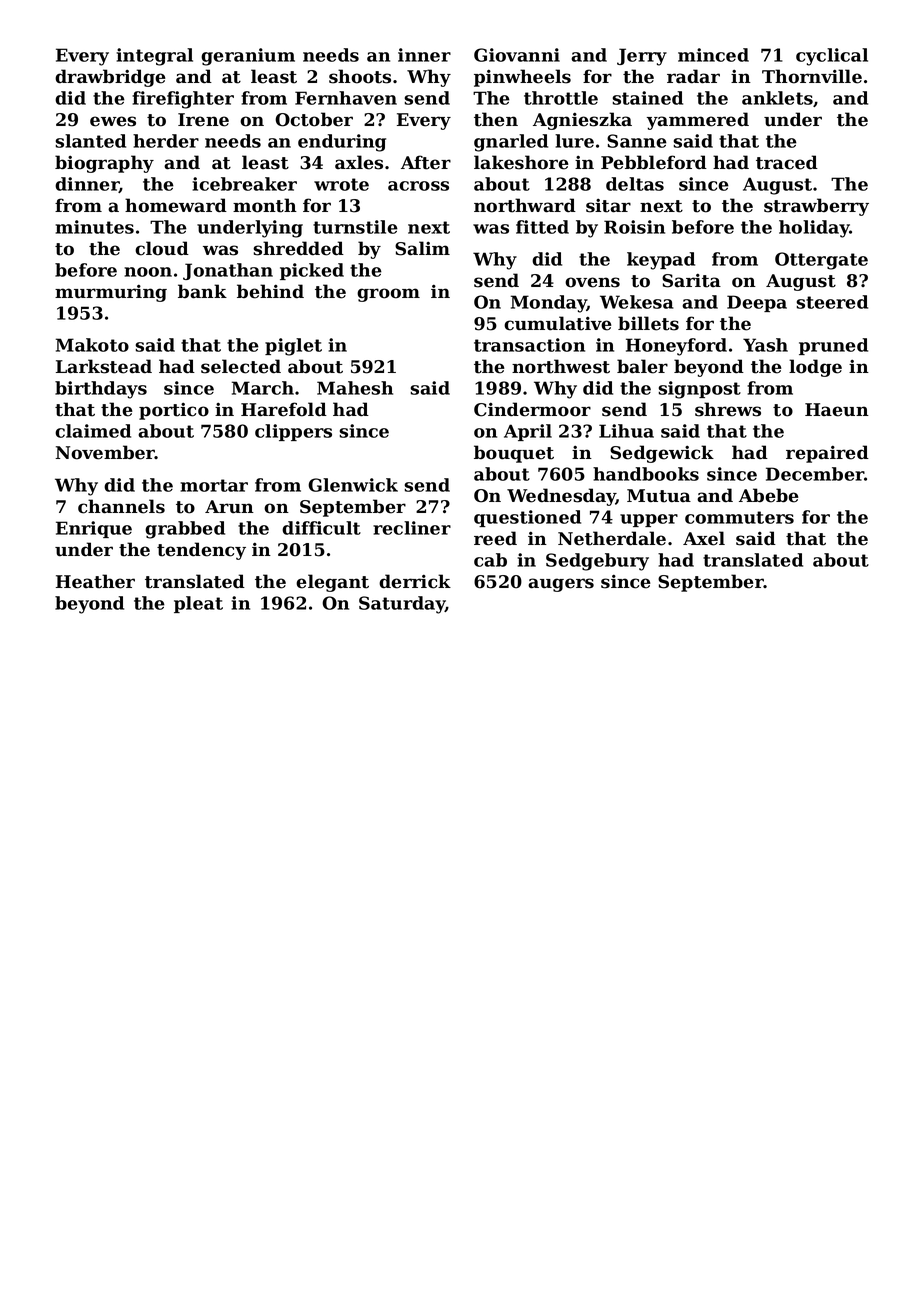  Describe the element at coordinates (739, 517) in the page. I see `commuters` at that location.
